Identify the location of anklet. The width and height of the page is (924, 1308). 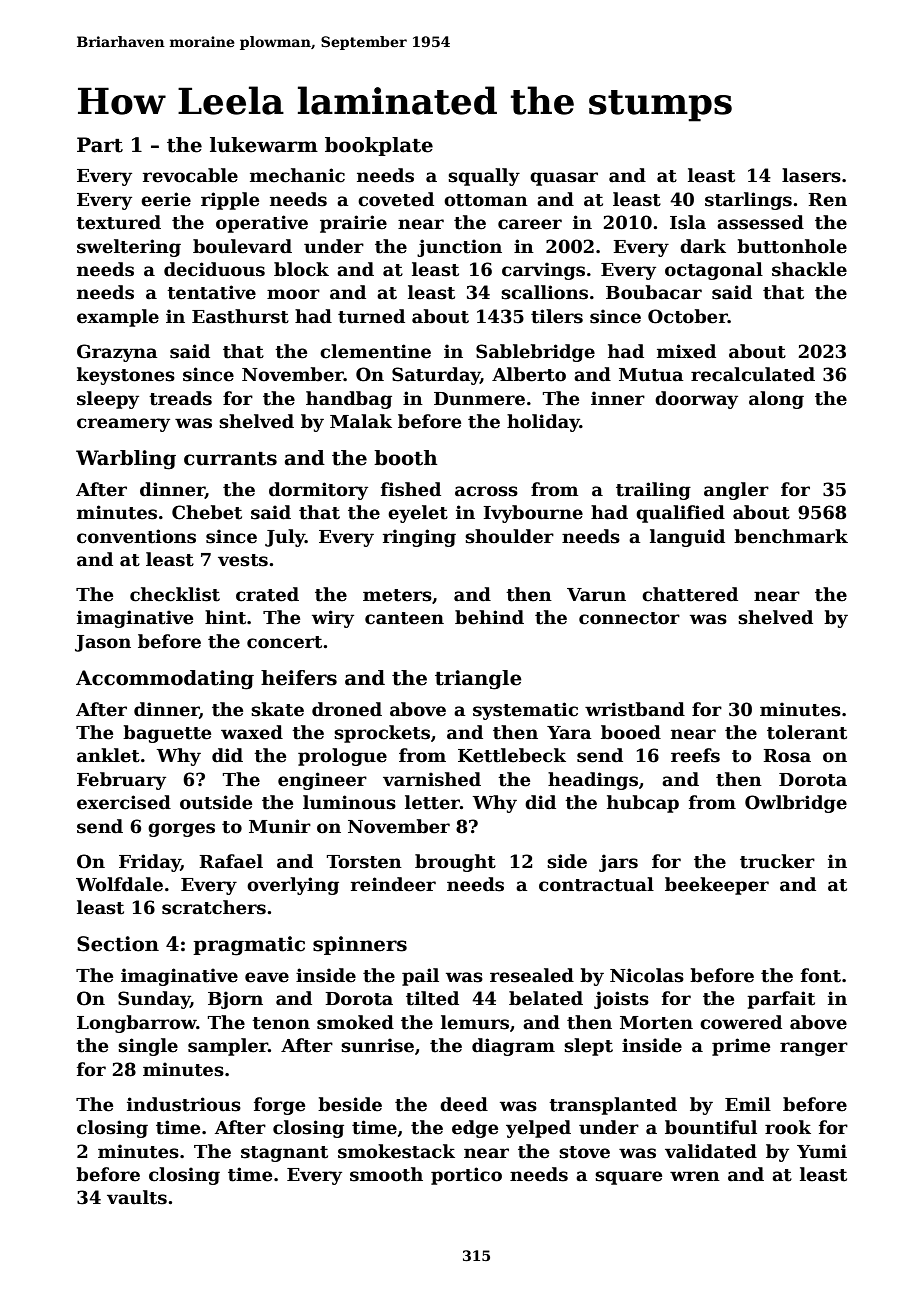
(108, 755).
